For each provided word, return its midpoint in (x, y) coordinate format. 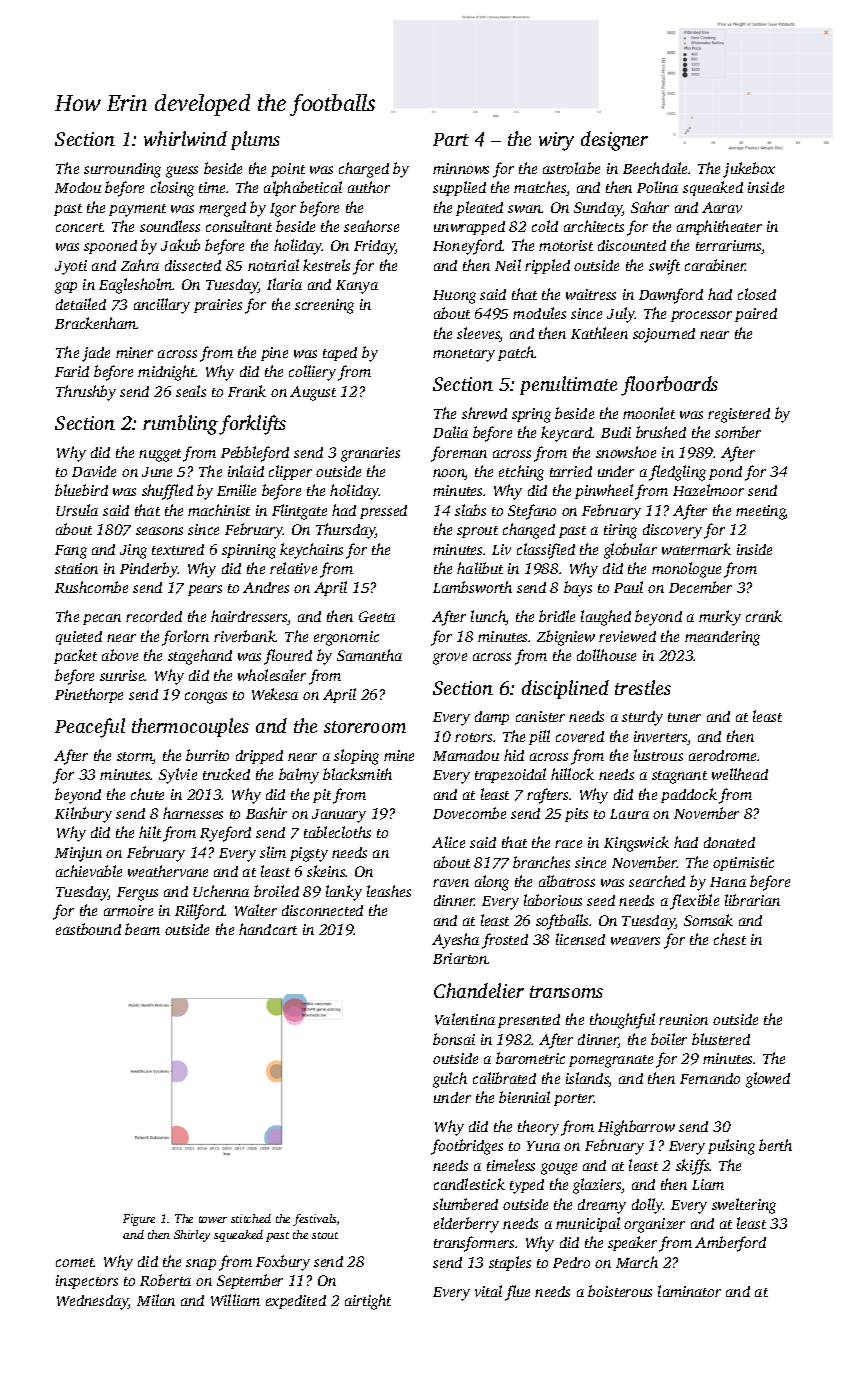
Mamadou (466, 755)
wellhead (740, 774)
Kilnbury (83, 815)
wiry (556, 141)
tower (213, 1219)
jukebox (749, 170)
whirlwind (185, 138)
